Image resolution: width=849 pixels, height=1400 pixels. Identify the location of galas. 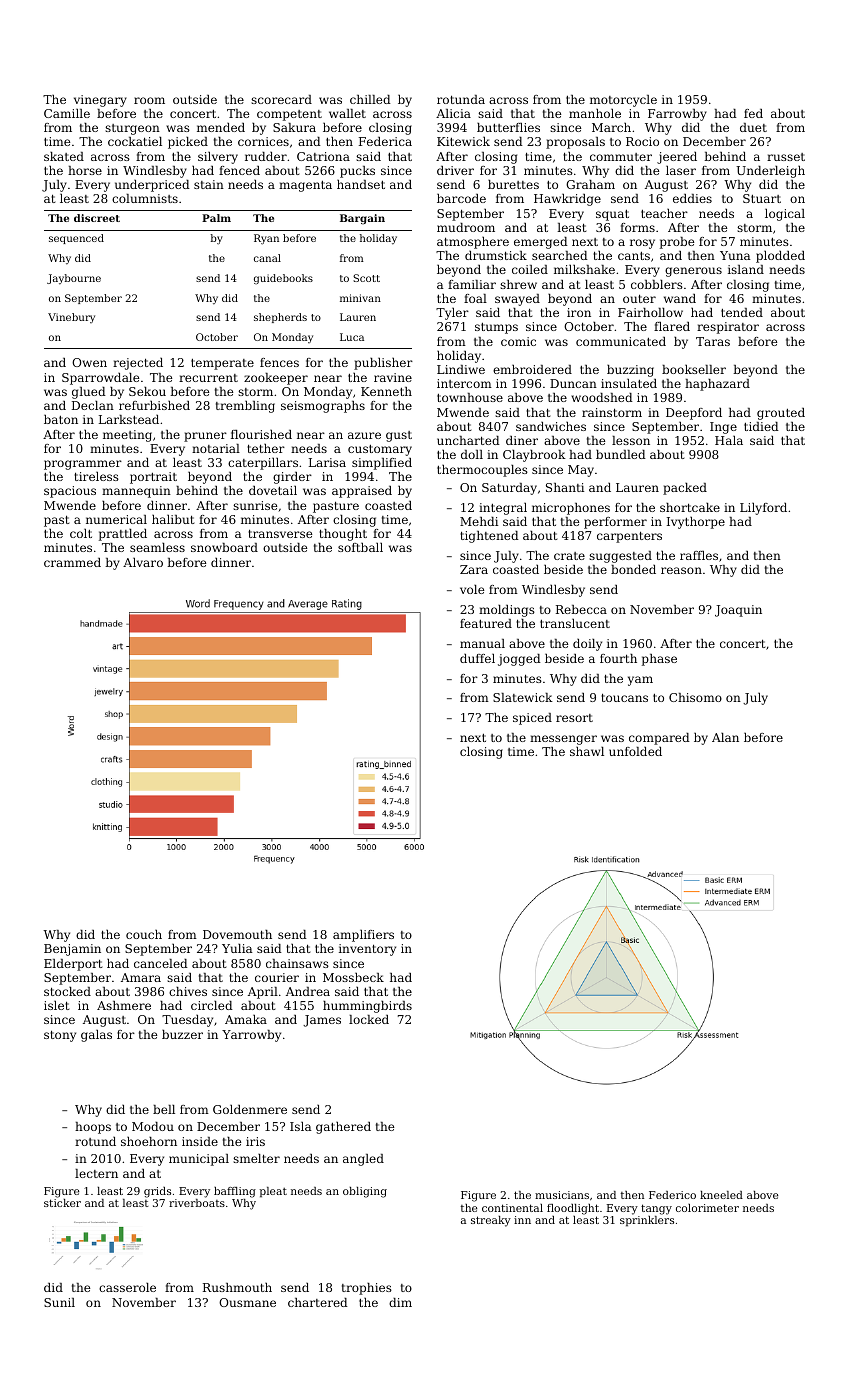
(96, 1036).
